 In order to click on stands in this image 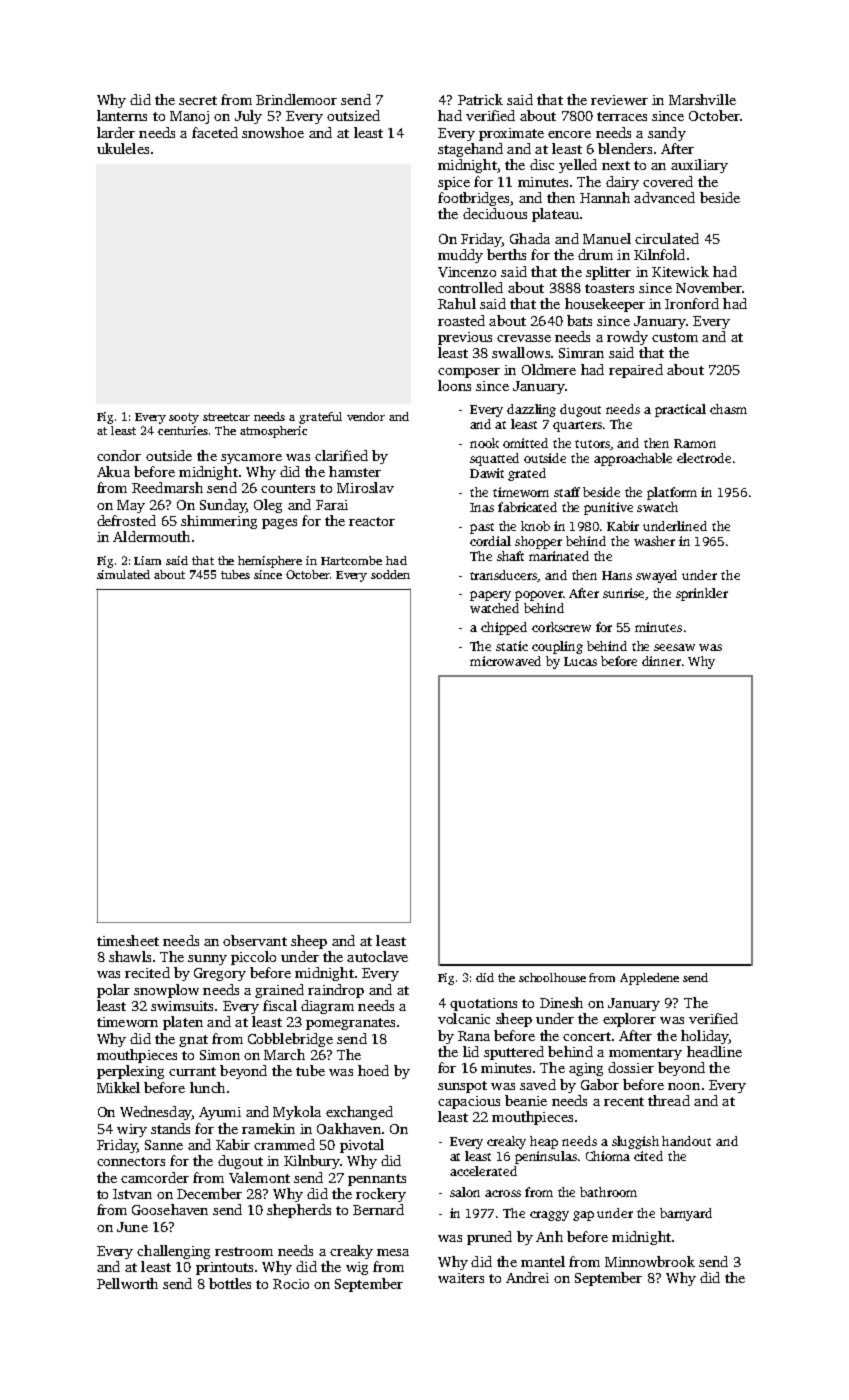, I will do `click(170, 1128)`.
